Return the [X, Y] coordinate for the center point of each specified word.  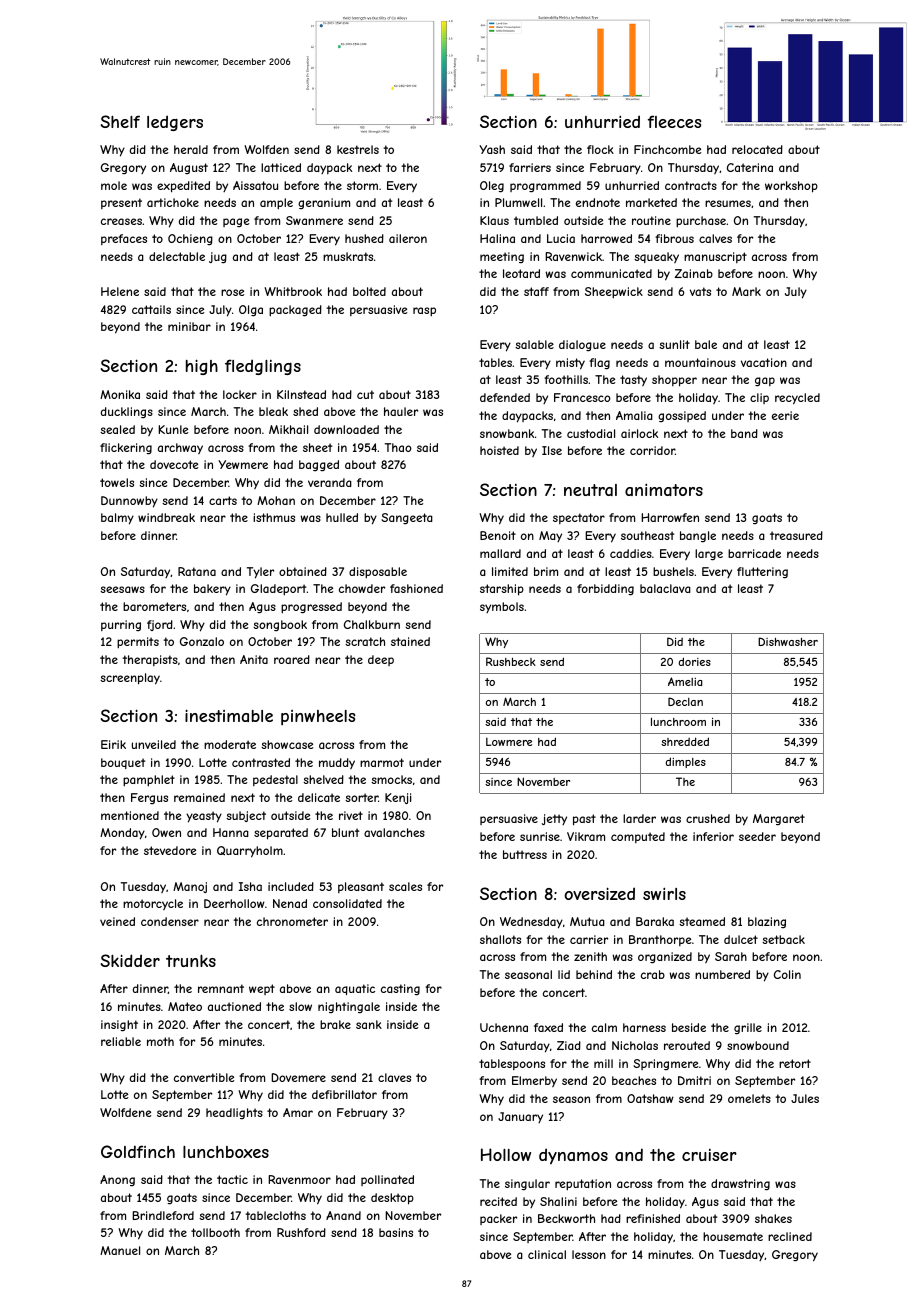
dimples [686, 762]
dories [695, 661]
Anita [254, 659]
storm [362, 185]
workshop [791, 187]
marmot [382, 762]
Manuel [120, 1250]
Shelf [120, 121]
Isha [250, 886]
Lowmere [509, 741]
